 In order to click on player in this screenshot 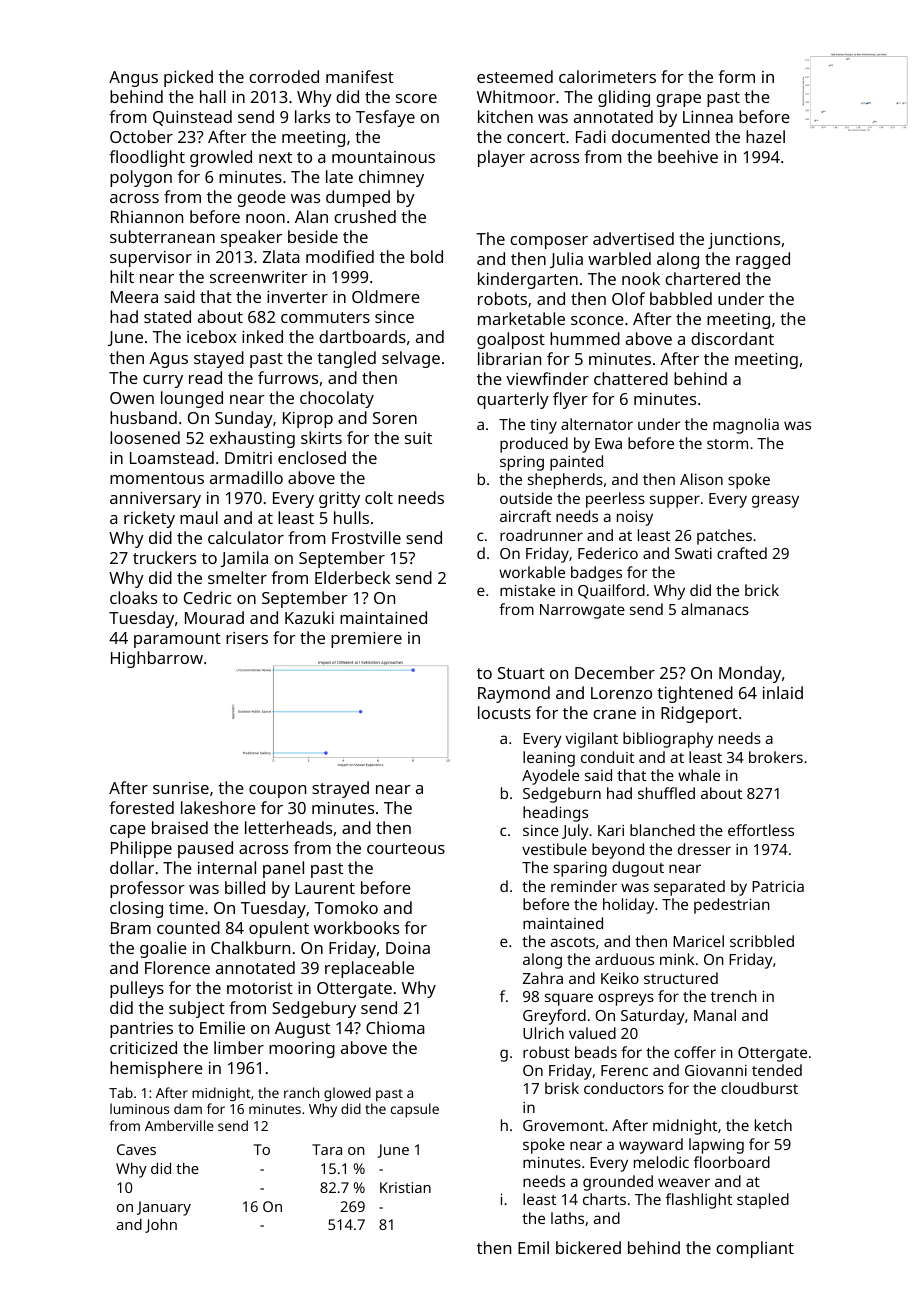, I will do `click(501, 158)`.
